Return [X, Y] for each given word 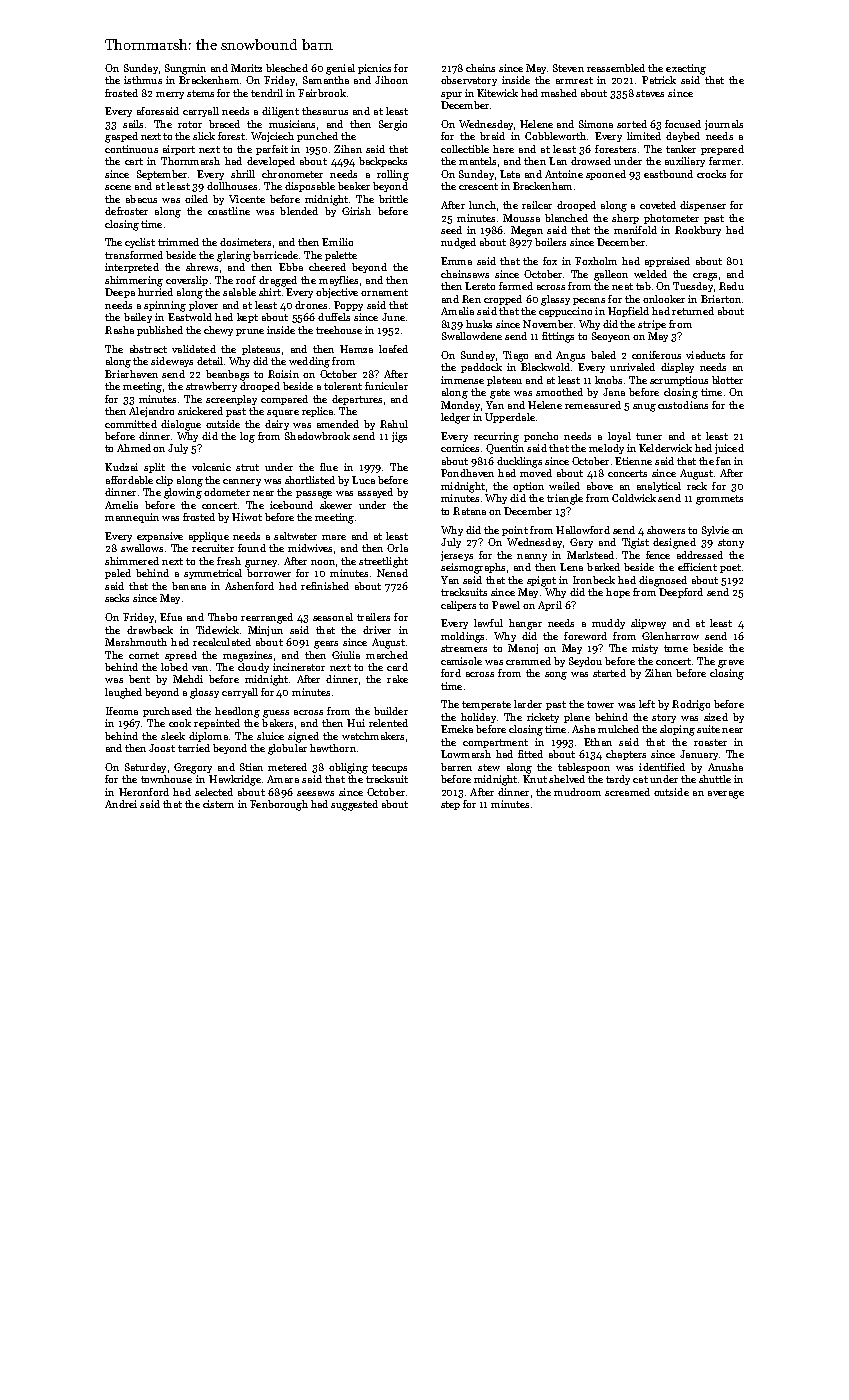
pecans [589, 301]
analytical [659, 487]
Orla [397, 548]
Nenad [392, 573]
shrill [243, 174]
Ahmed [134, 448]
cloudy [253, 668]
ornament [384, 292]
